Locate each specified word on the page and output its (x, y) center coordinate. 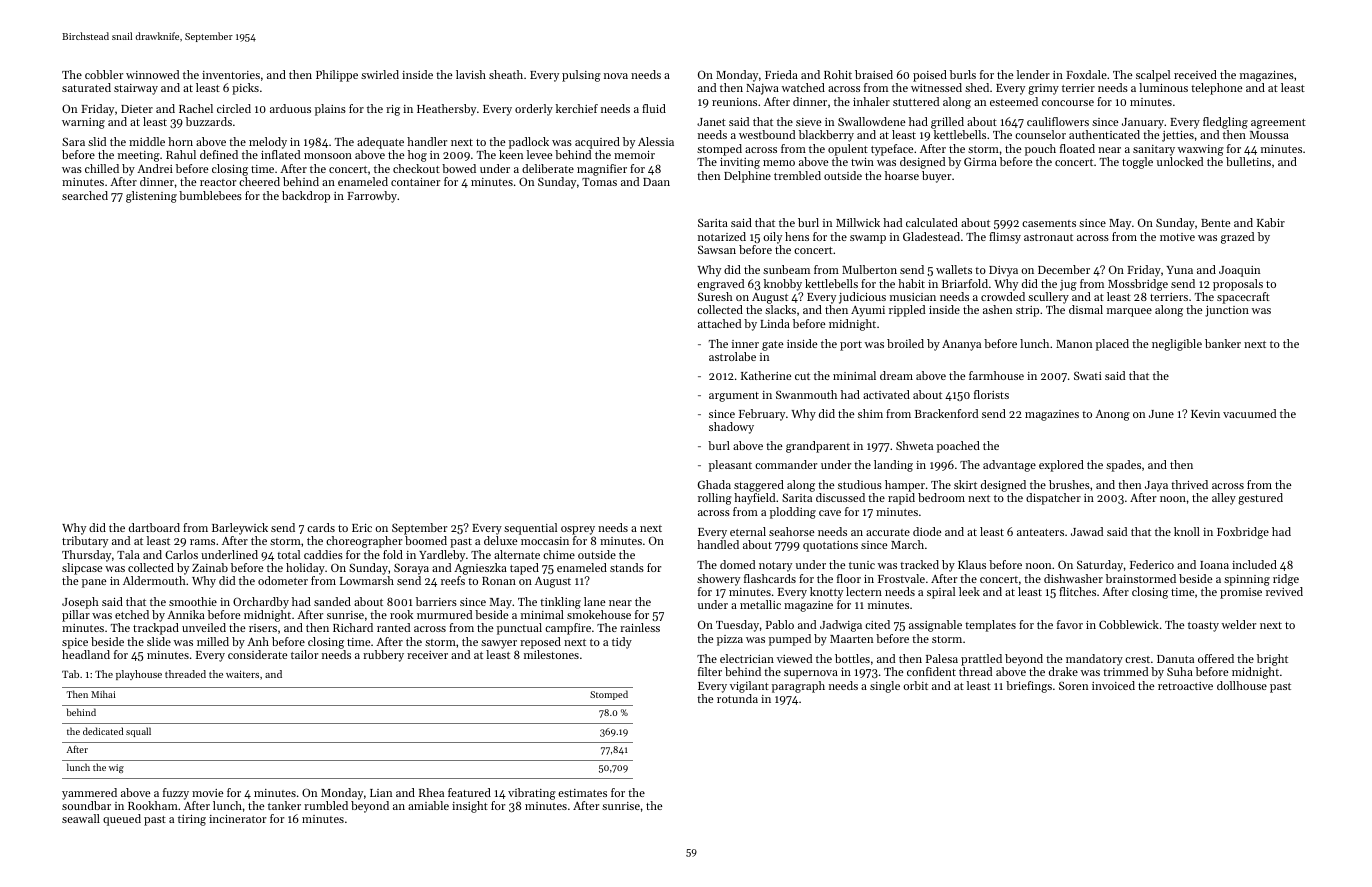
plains (330, 110)
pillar (76, 616)
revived (1284, 591)
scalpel (1153, 76)
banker (1223, 343)
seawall (81, 818)
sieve (808, 122)
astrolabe (732, 356)
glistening (151, 197)
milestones (551, 654)
